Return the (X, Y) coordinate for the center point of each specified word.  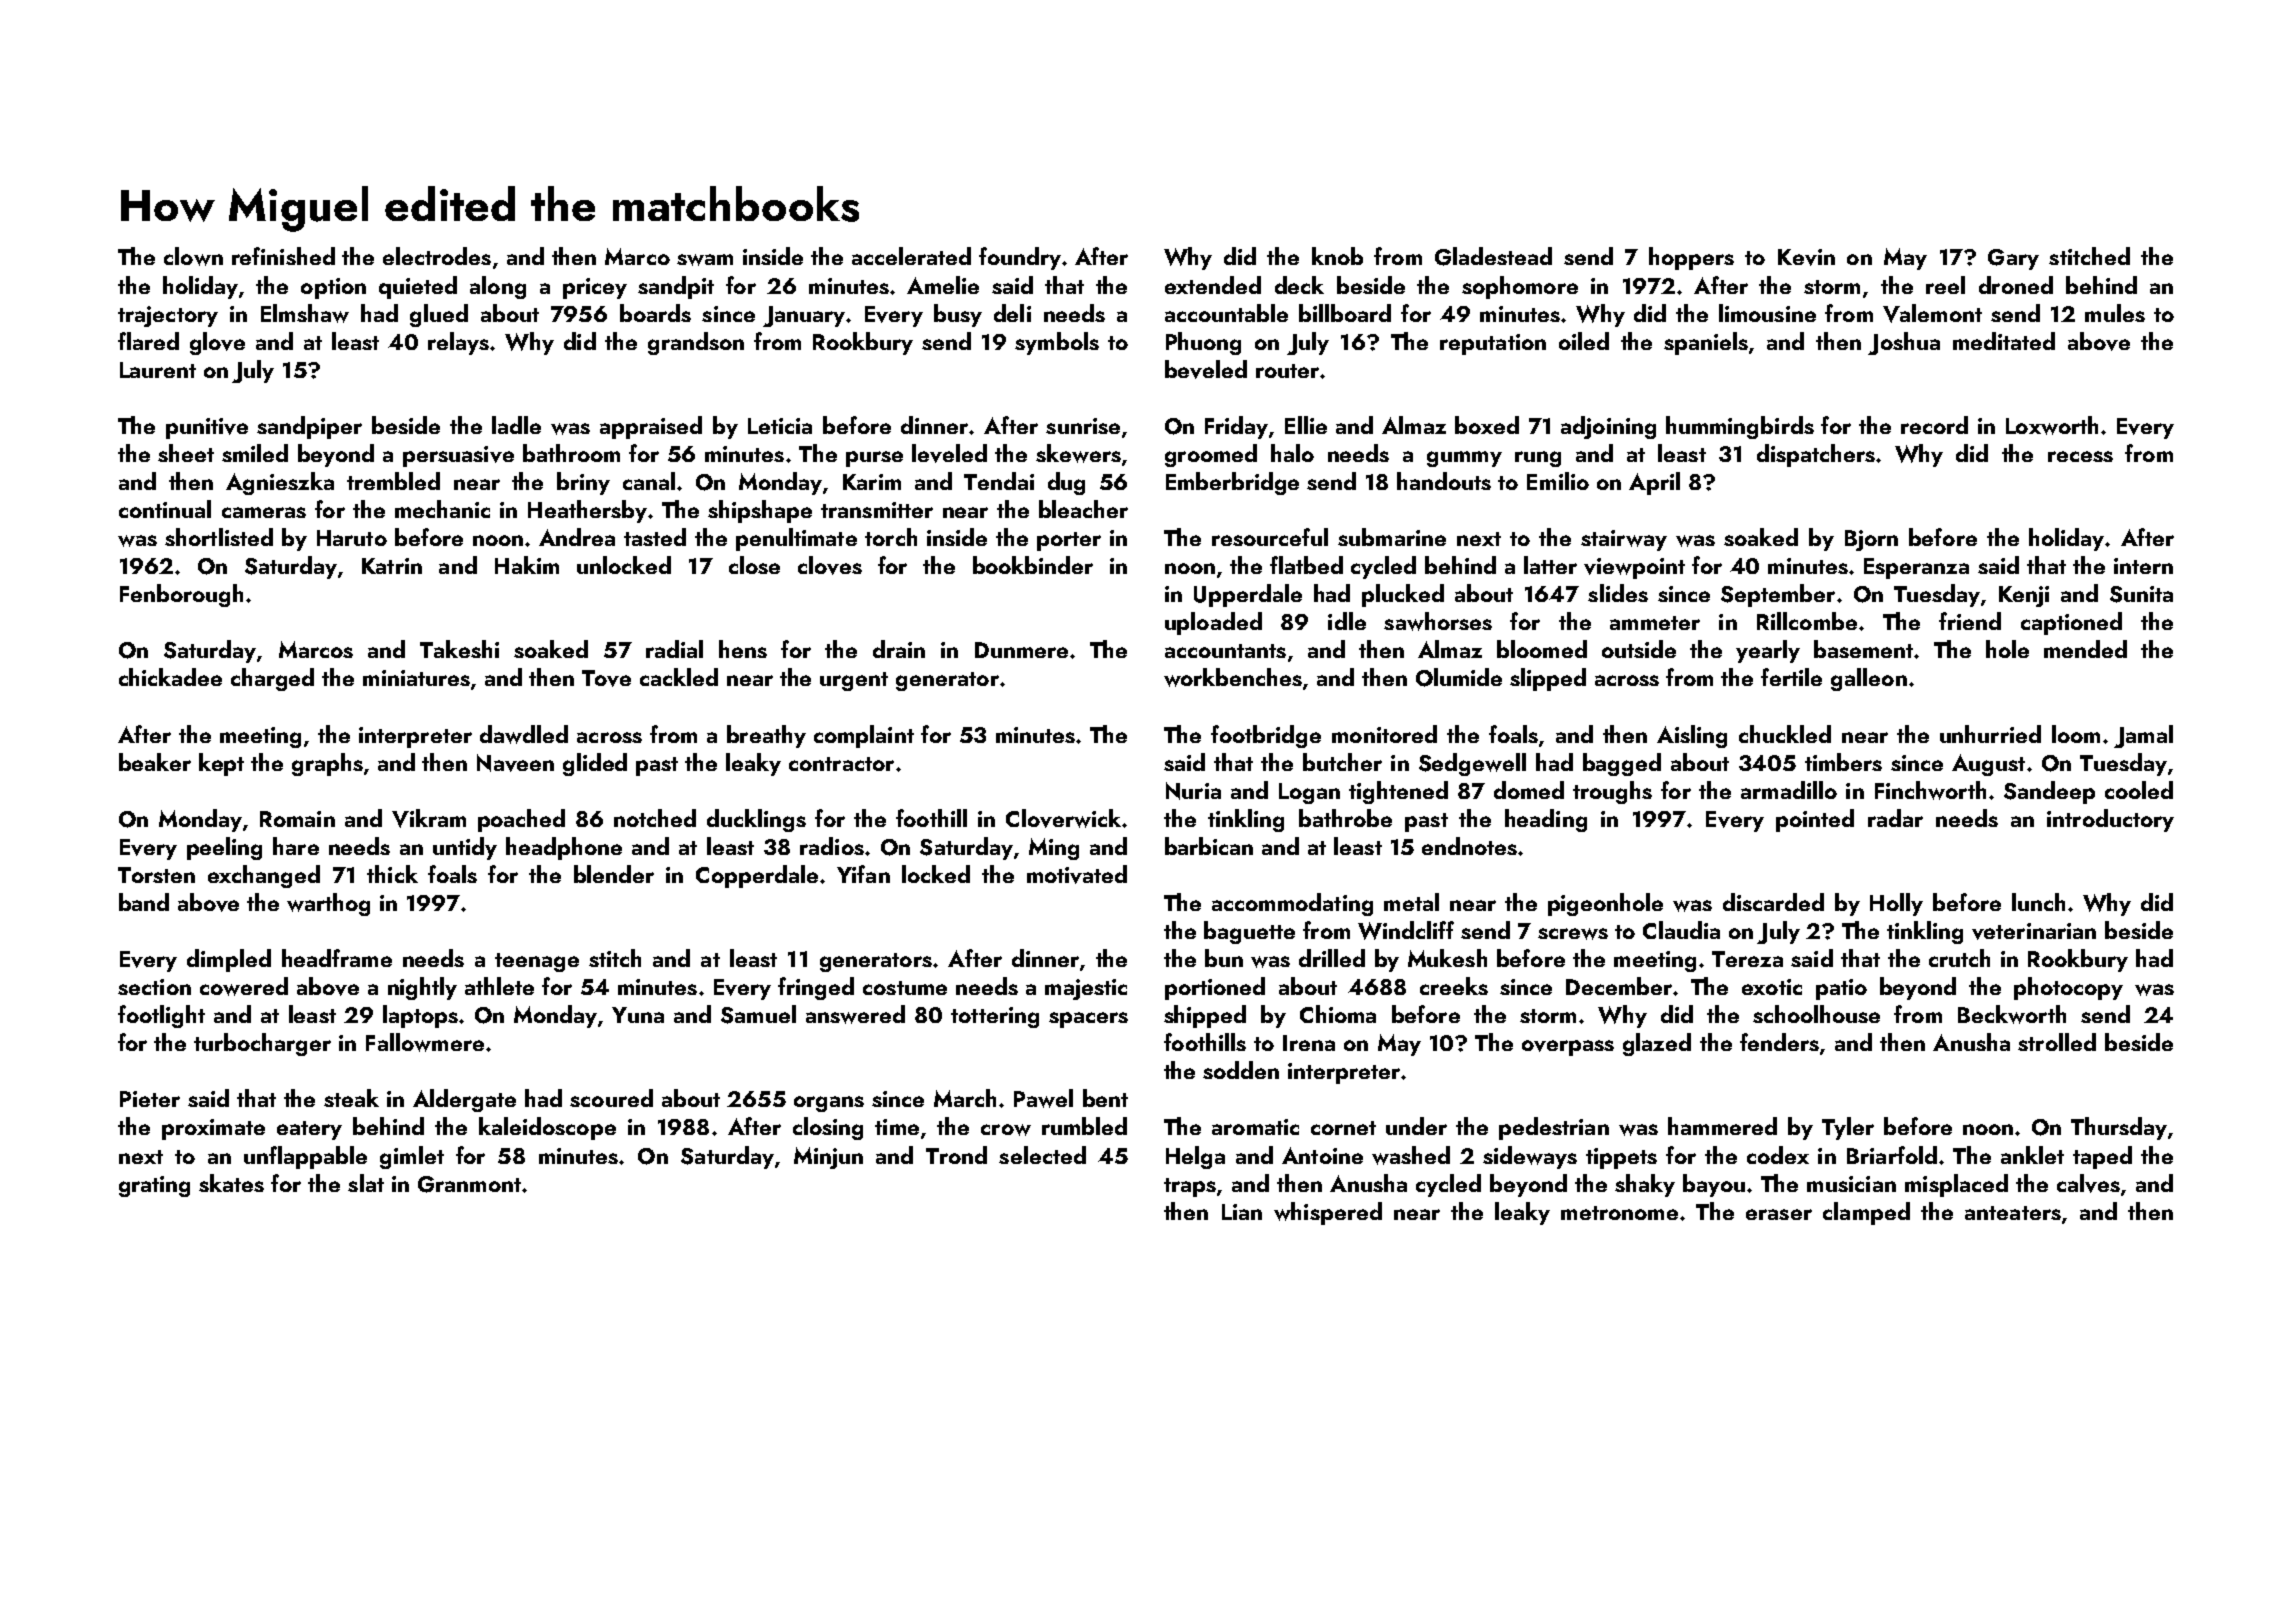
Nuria (1193, 791)
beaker (155, 762)
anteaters (2013, 1213)
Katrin (392, 566)
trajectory (168, 316)
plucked (1403, 595)
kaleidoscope (547, 1128)
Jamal (2143, 736)
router (1287, 371)
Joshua (1904, 343)
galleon (1869, 679)
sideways (1530, 1157)
